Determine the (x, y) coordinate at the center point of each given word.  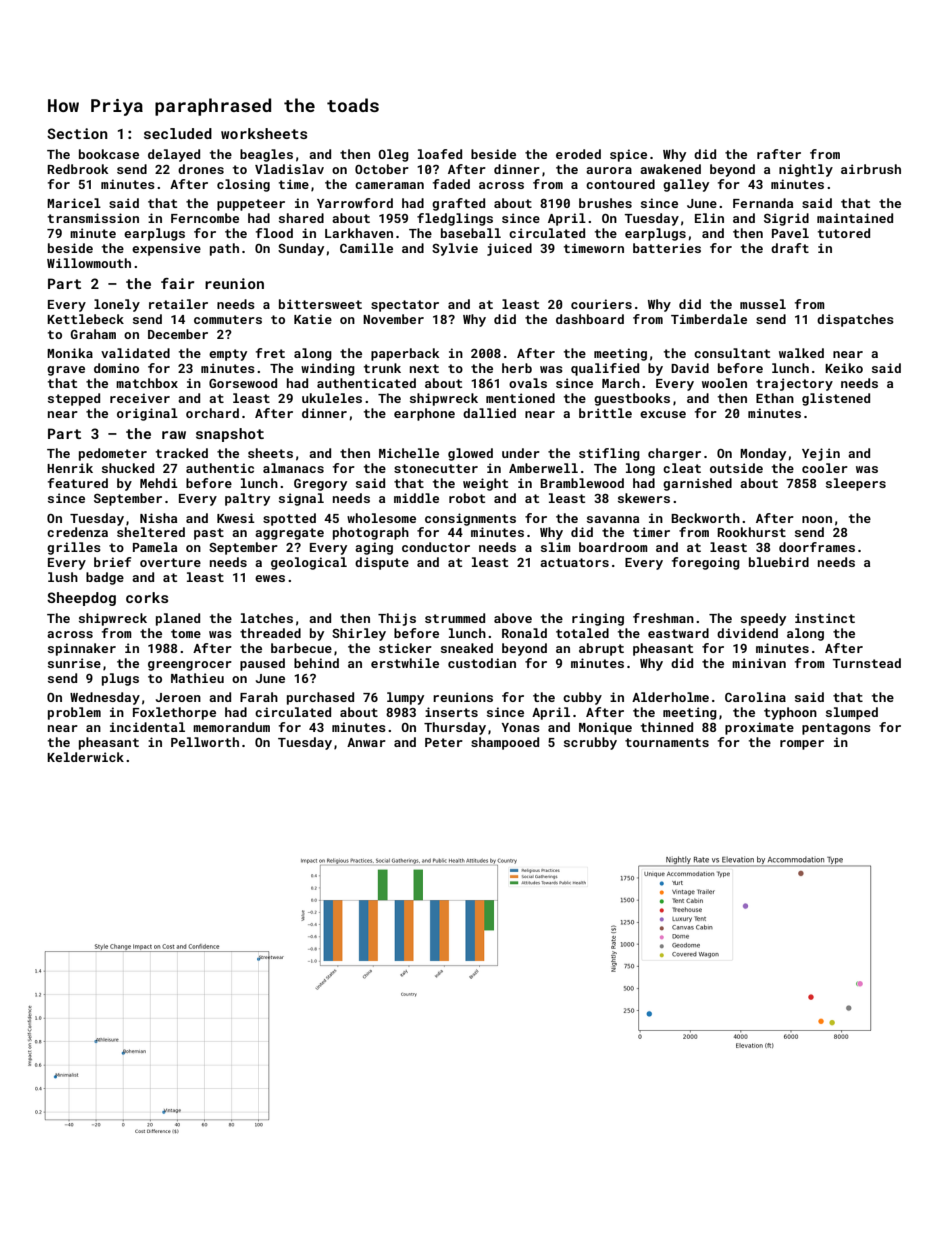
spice (628, 155)
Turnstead (866, 663)
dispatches (855, 320)
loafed (440, 154)
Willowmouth (89, 263)
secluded (178, 133)
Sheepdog (81, 599)
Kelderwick (85, 757)
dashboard (590, 319)
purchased (320, 698)
